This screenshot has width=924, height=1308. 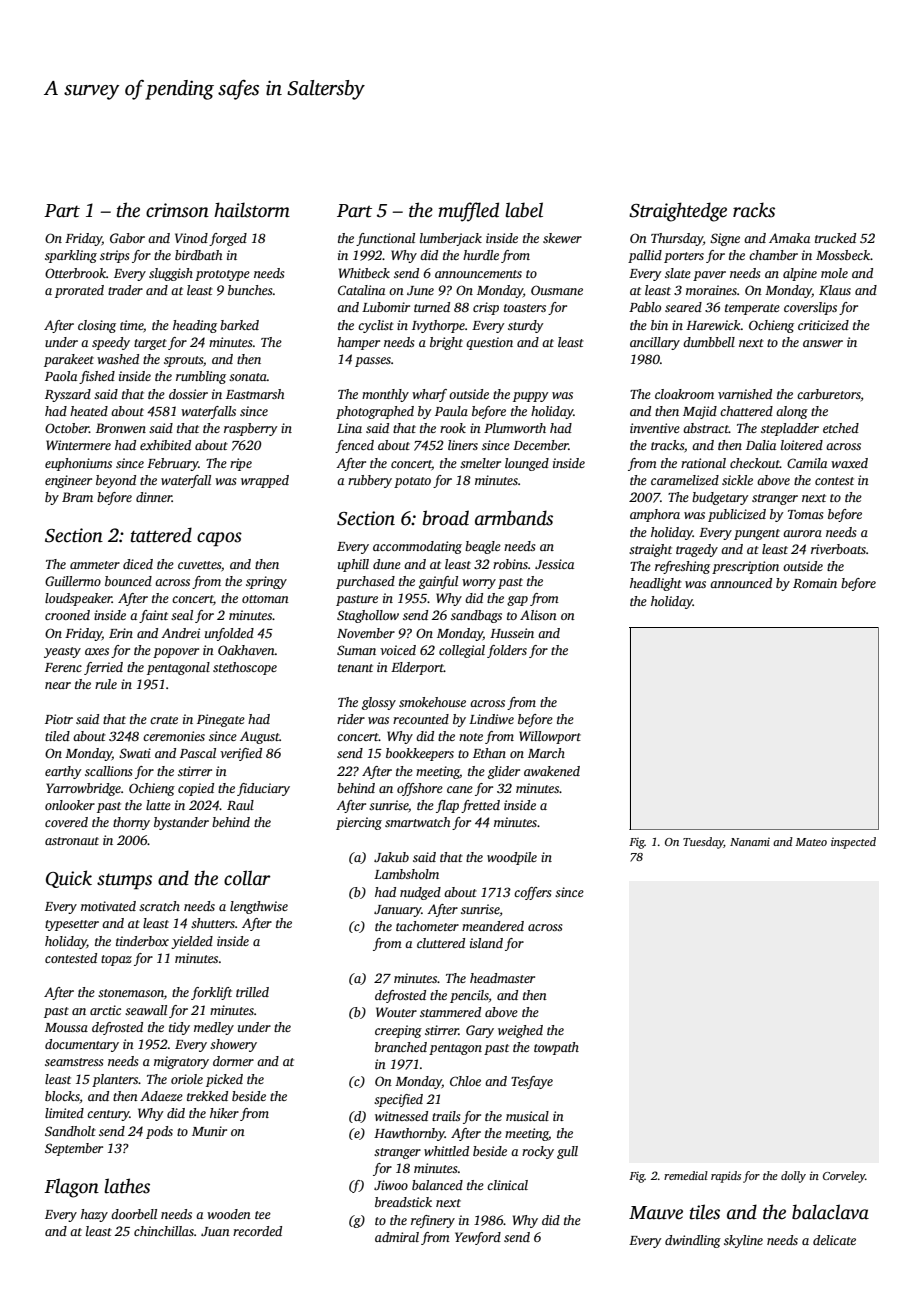 What do you see at coordinates (527, 464) in the screenshot?
I see `lounged` at bounding box center [527, 464].
